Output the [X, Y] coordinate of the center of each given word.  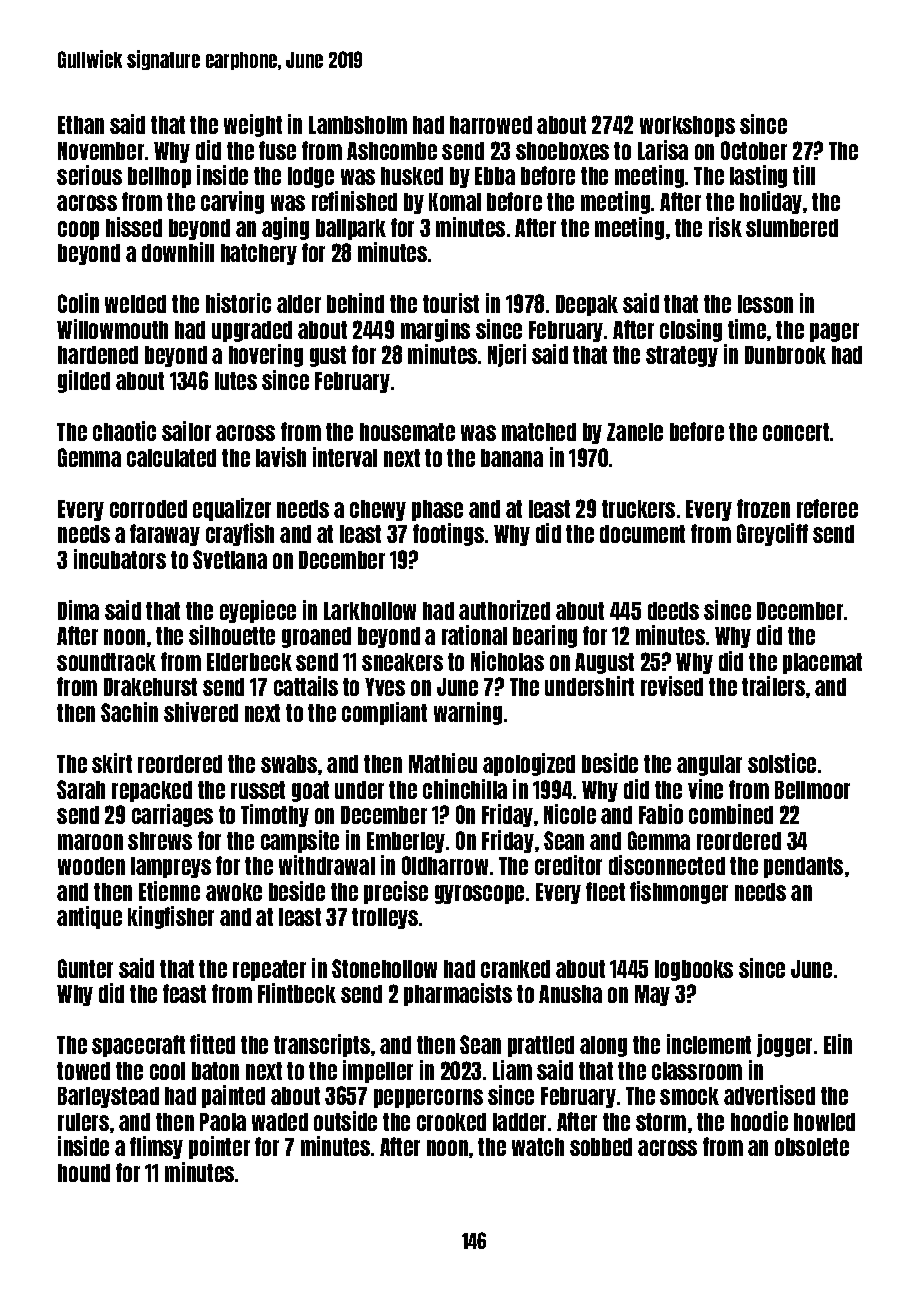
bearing [545, 636]
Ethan [81, 125]
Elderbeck [249, 662]
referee [827, 508]
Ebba [495, 176]
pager [834, 332]
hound [84, 1173]
